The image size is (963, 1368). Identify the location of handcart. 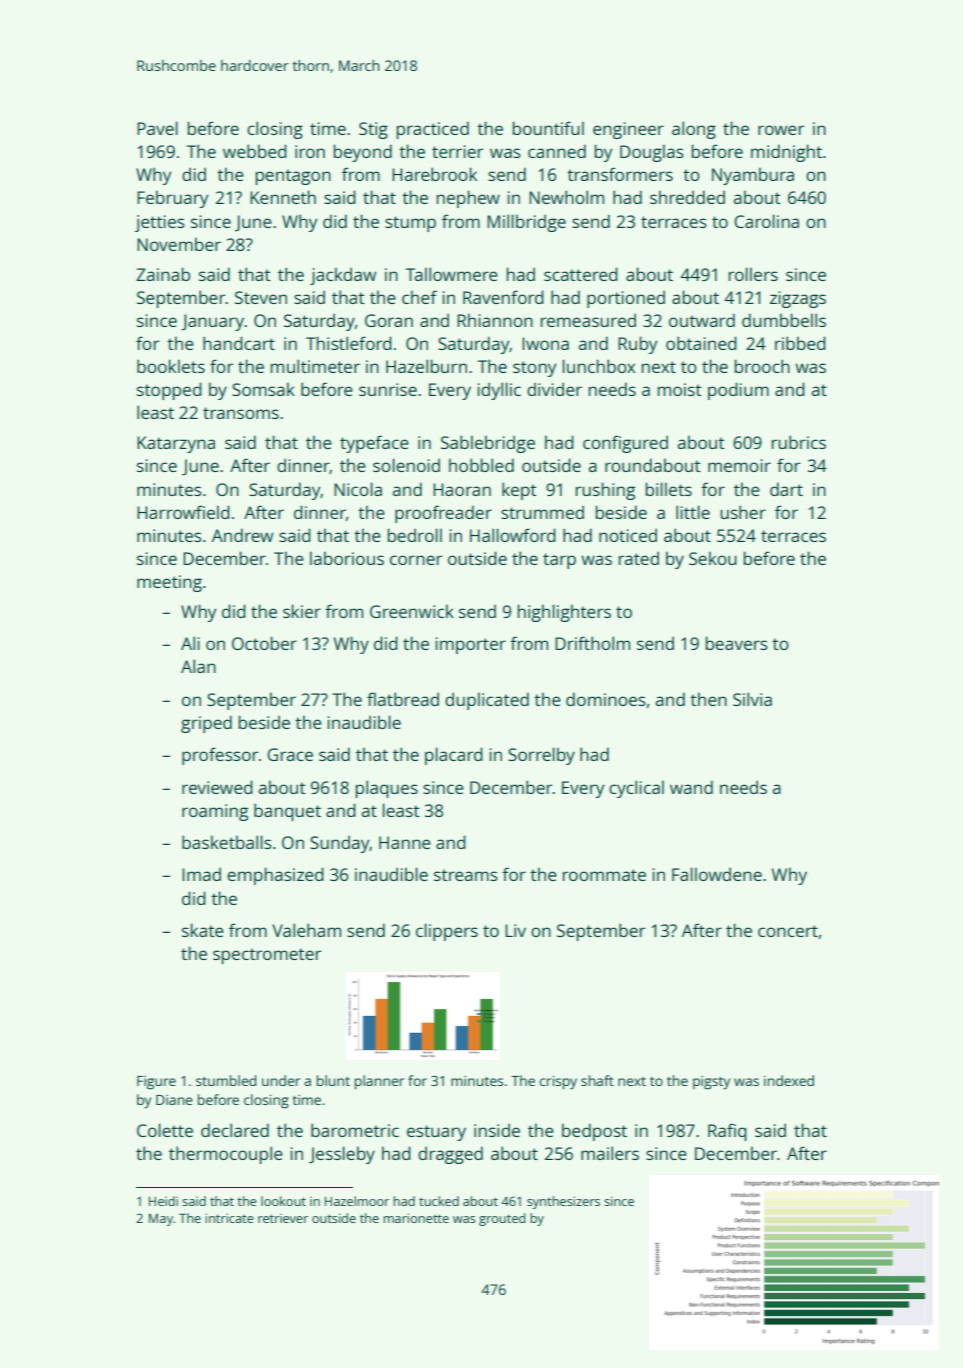
(239, 343).
